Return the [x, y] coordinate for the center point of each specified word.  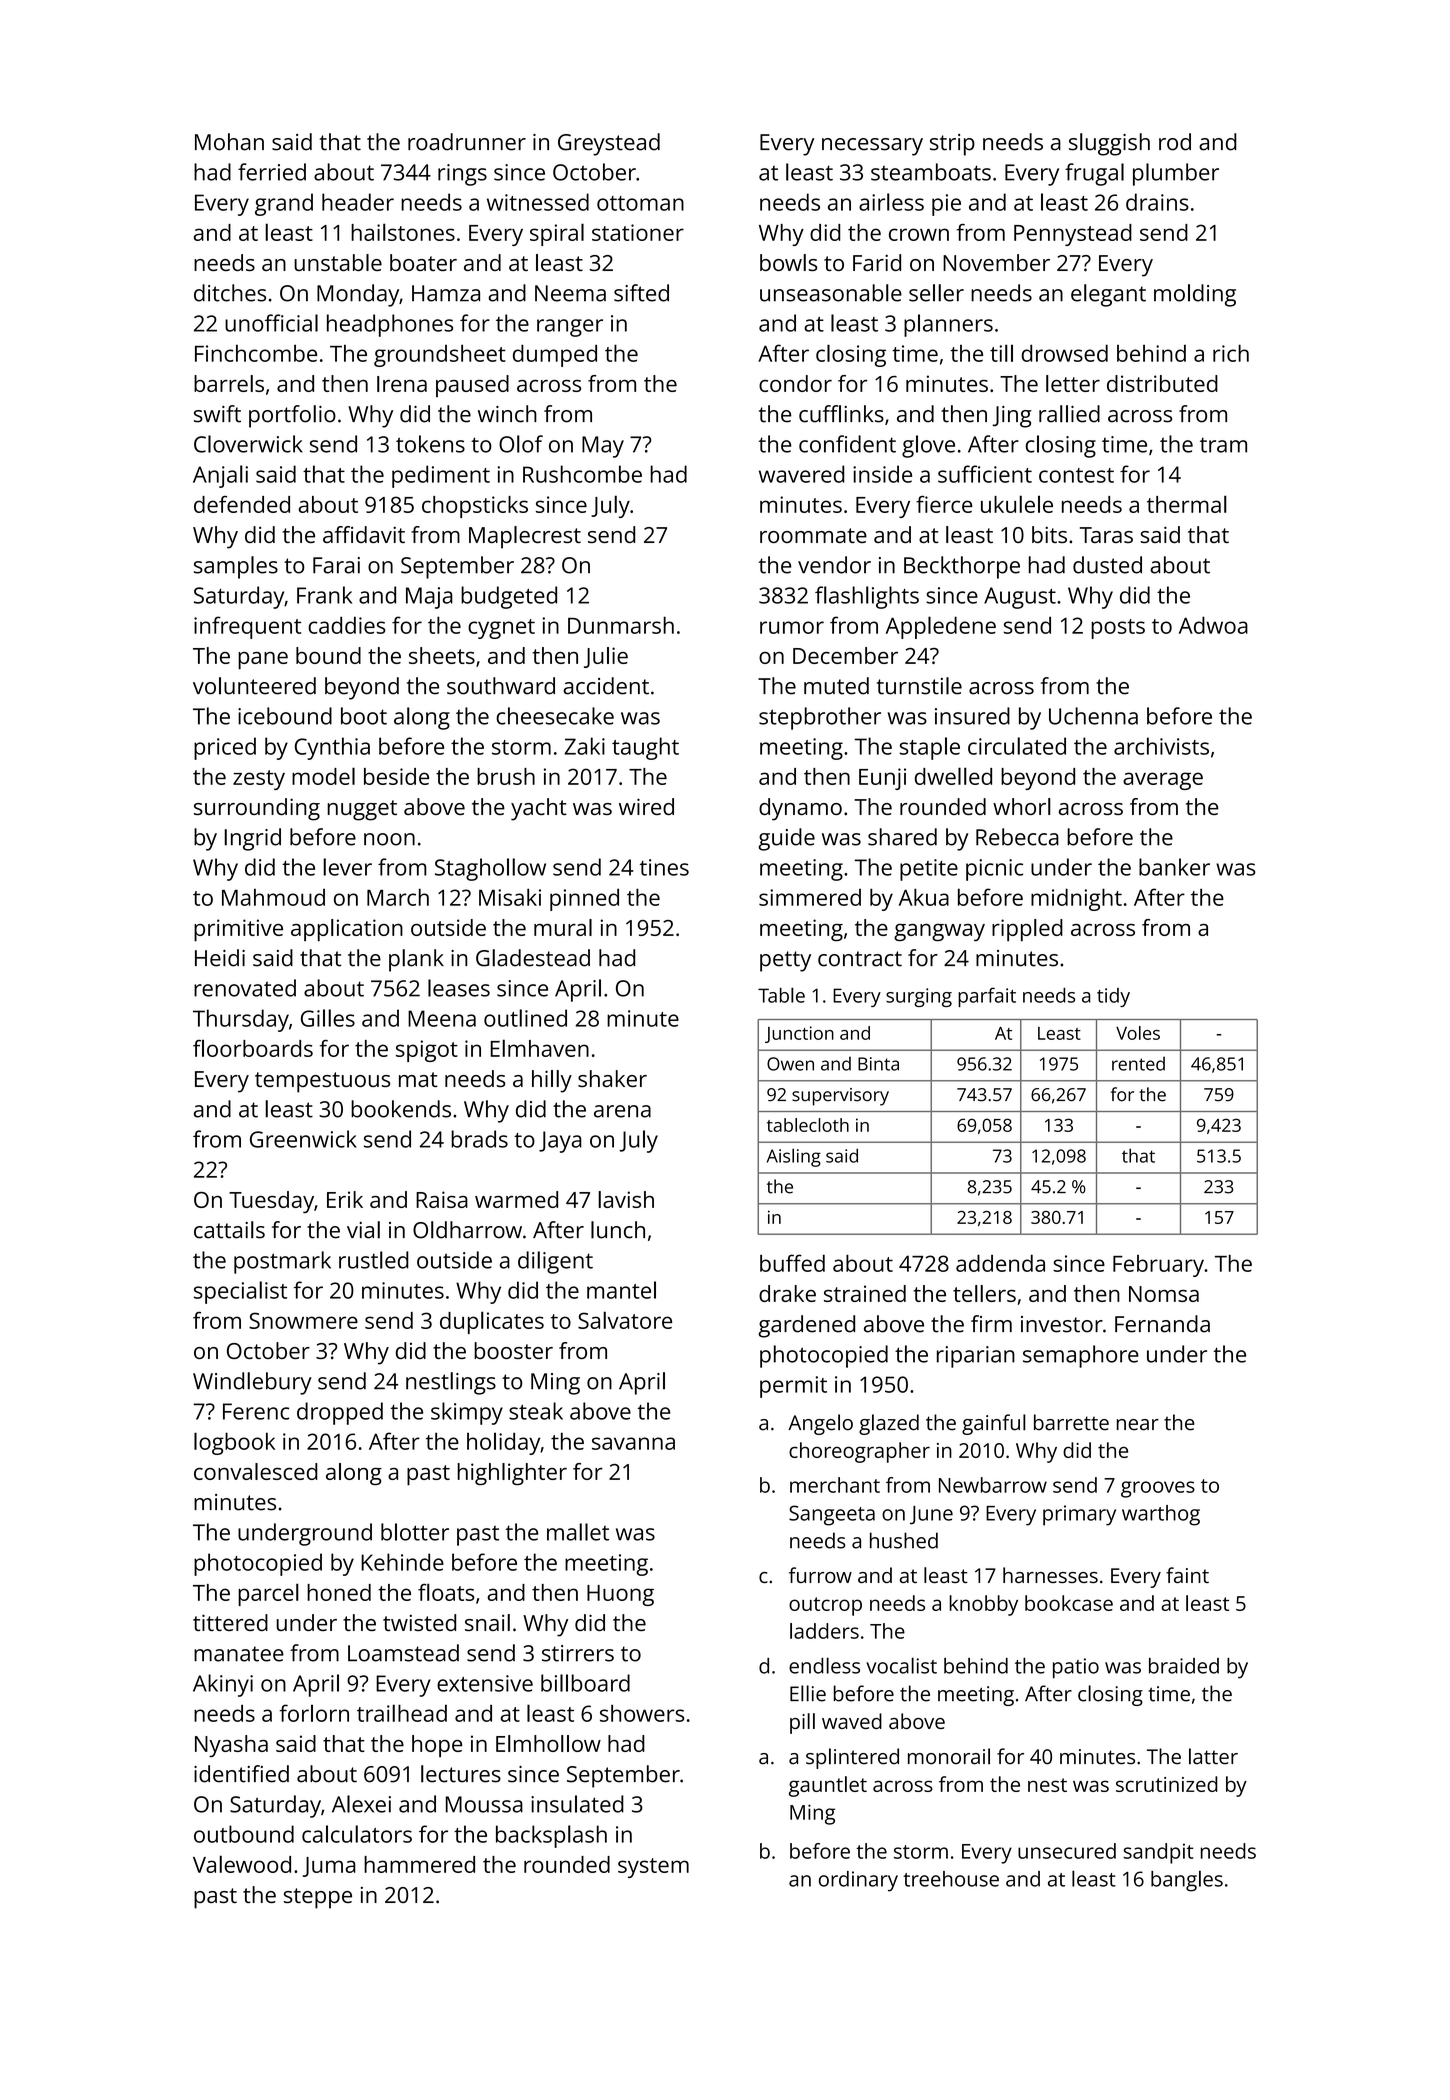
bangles [1187, 1881]
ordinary [858, 1881]
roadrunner [467, 142]
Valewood [242, 1864]
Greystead [609, 144]
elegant [1108, 295]
